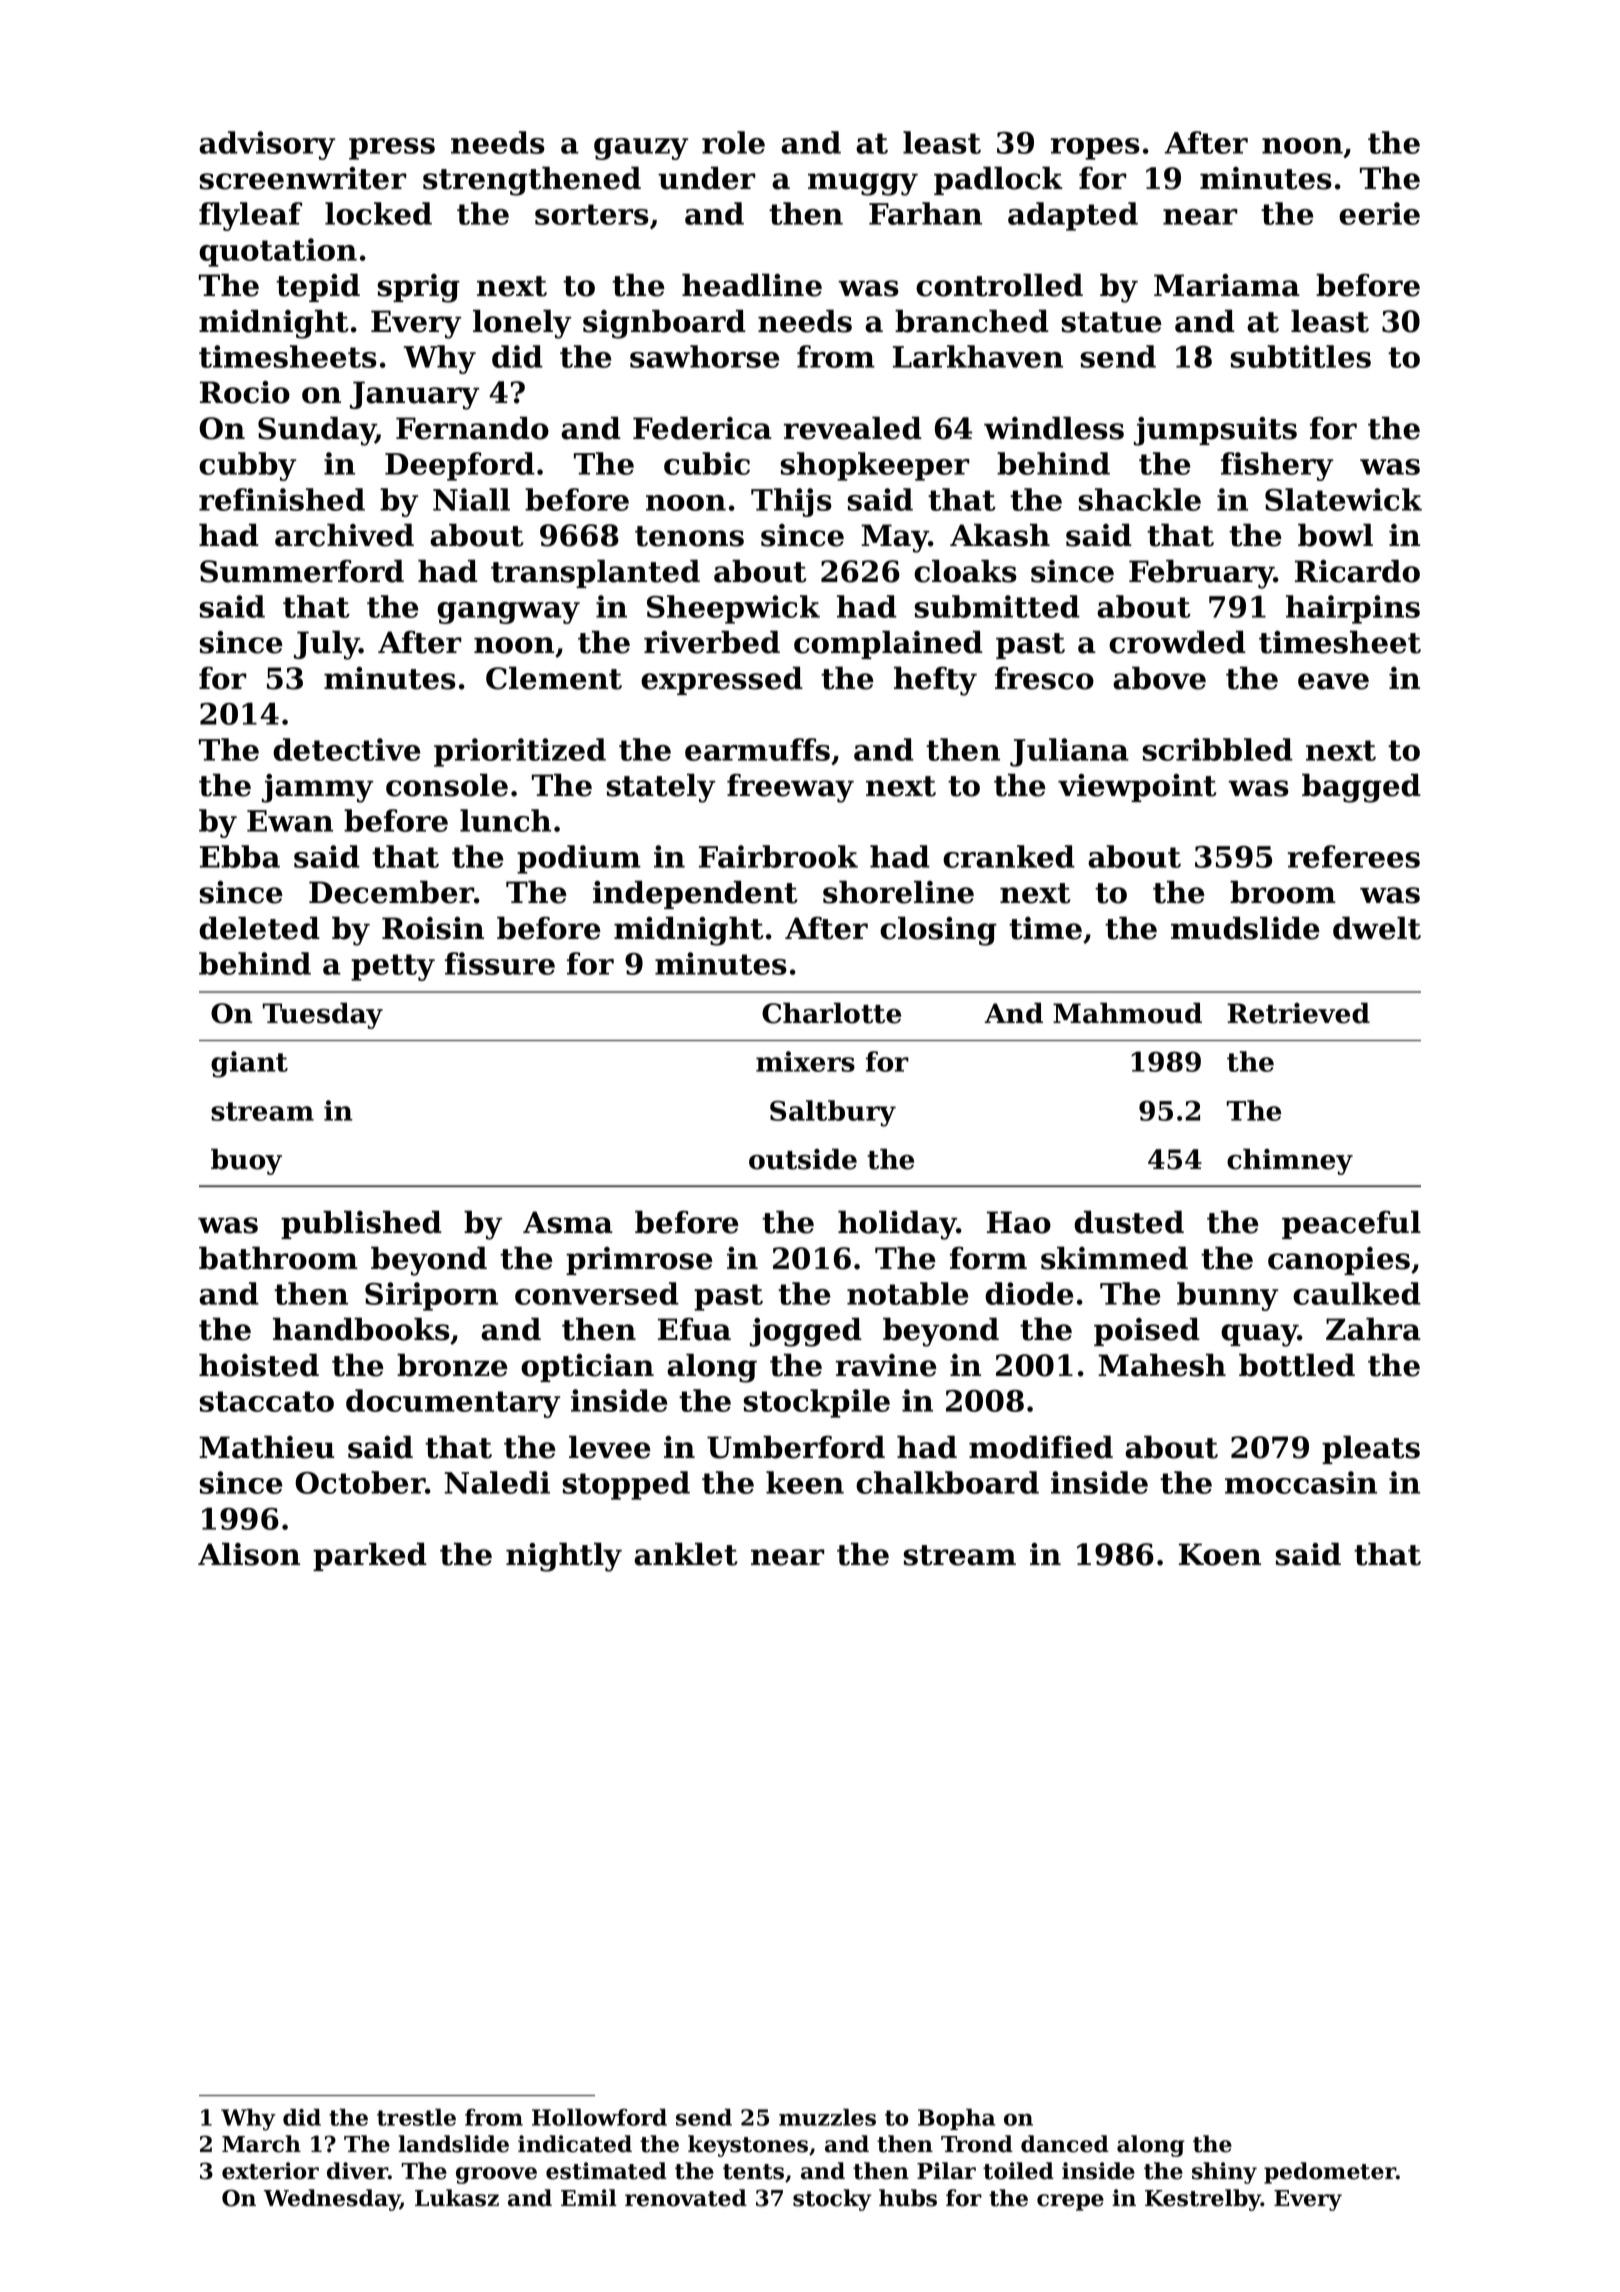 The width and height of the page is (1620, 2292). I want to click on trestle, so click(416, 2117).
